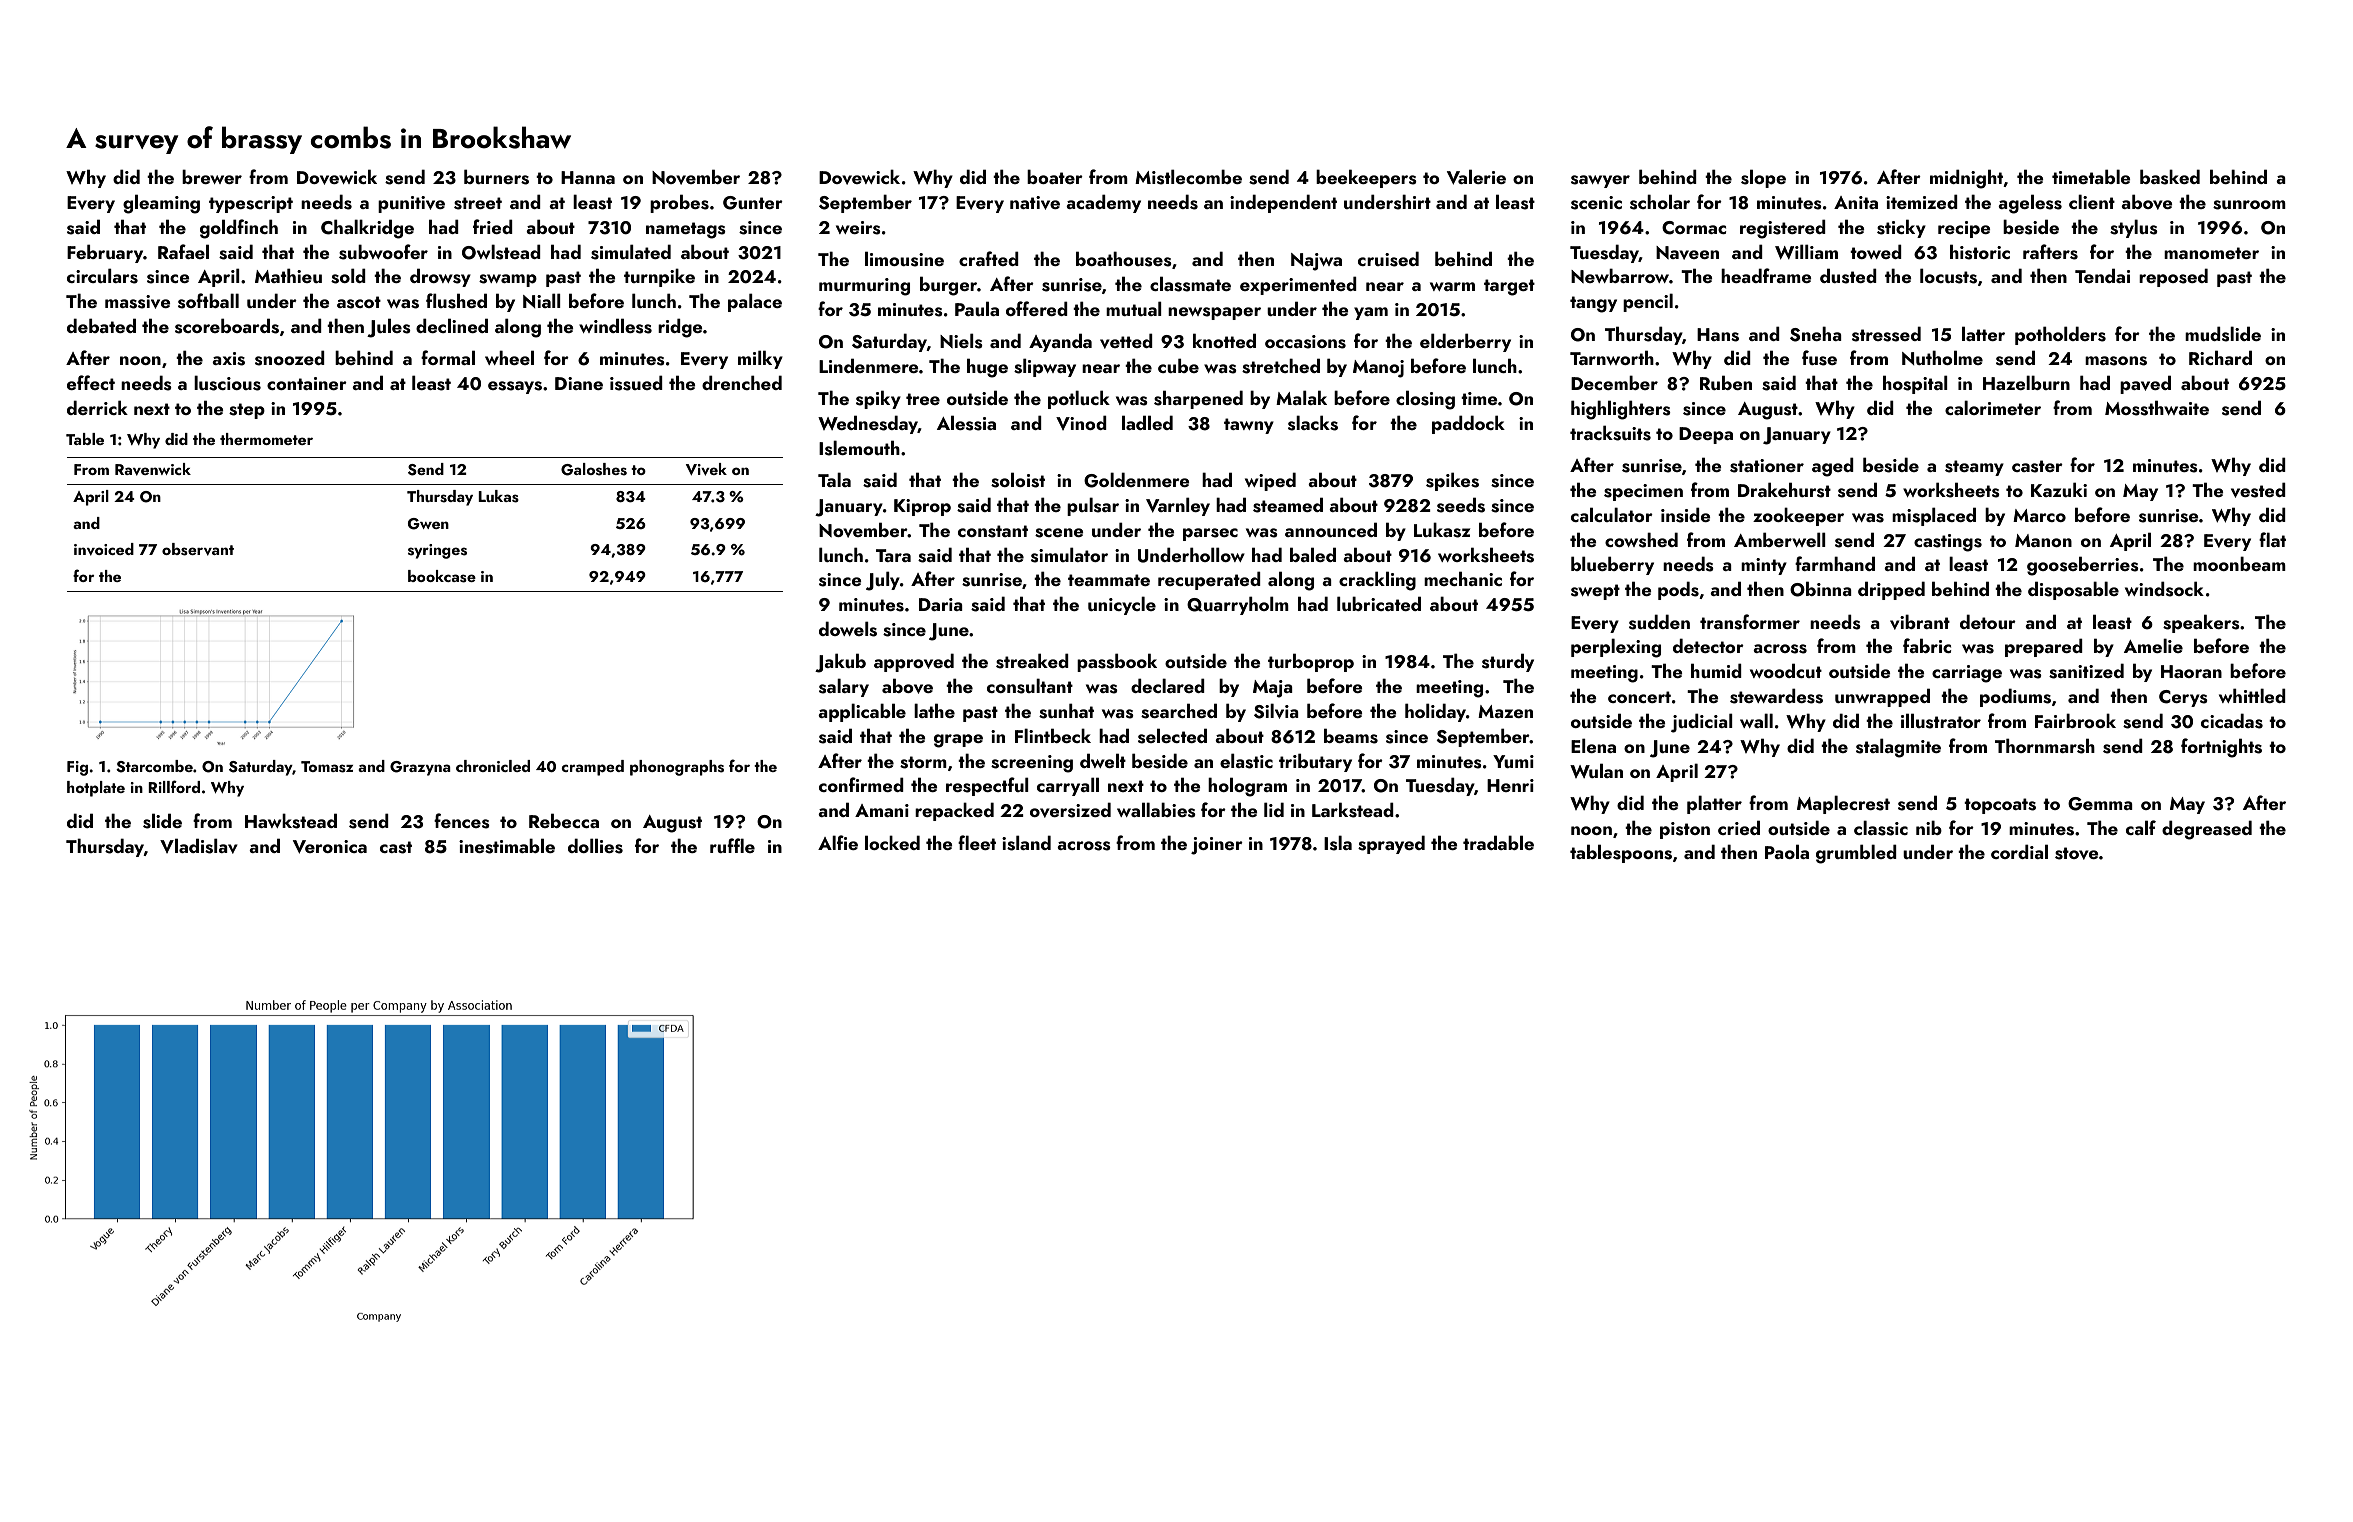 The width and height of the screenshot is (2353, 1522). What do you see at coordinates (1238, 605) in the screenshot?
I see `Quarryholm` at bounding box center [1238, 605].
